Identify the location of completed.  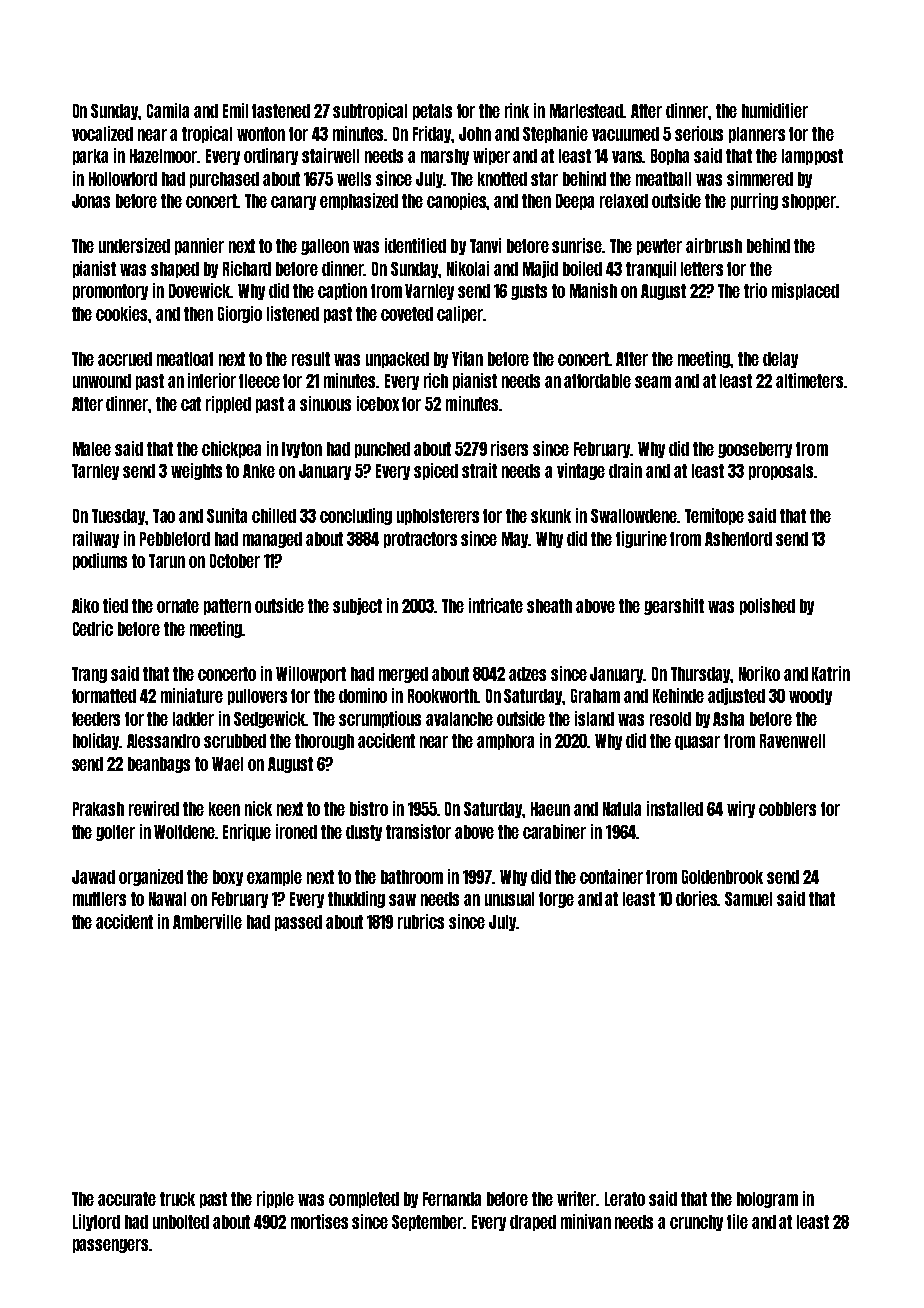
(364, 1200).
